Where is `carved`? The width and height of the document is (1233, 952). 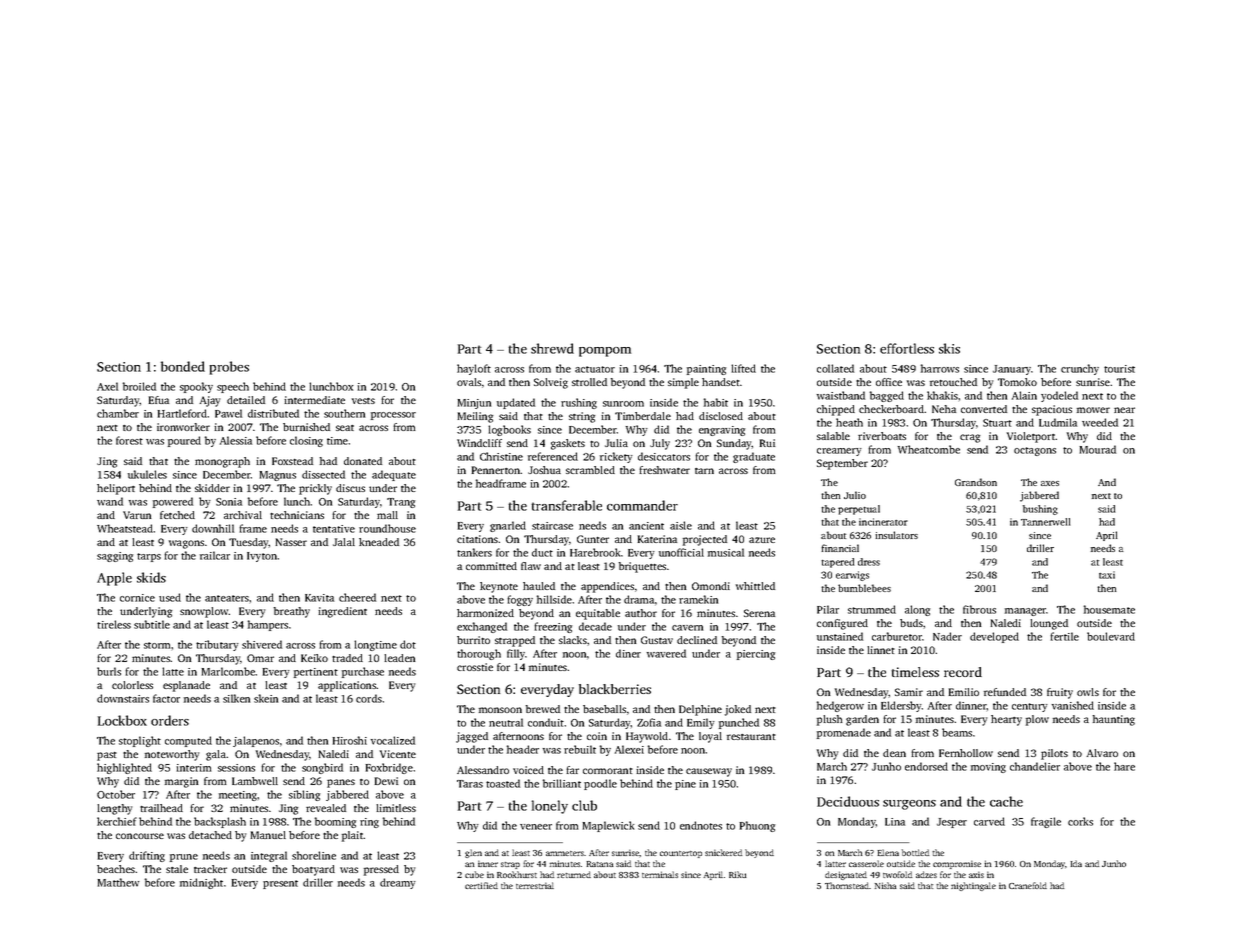
carved is located at coordinates (989, 821).
